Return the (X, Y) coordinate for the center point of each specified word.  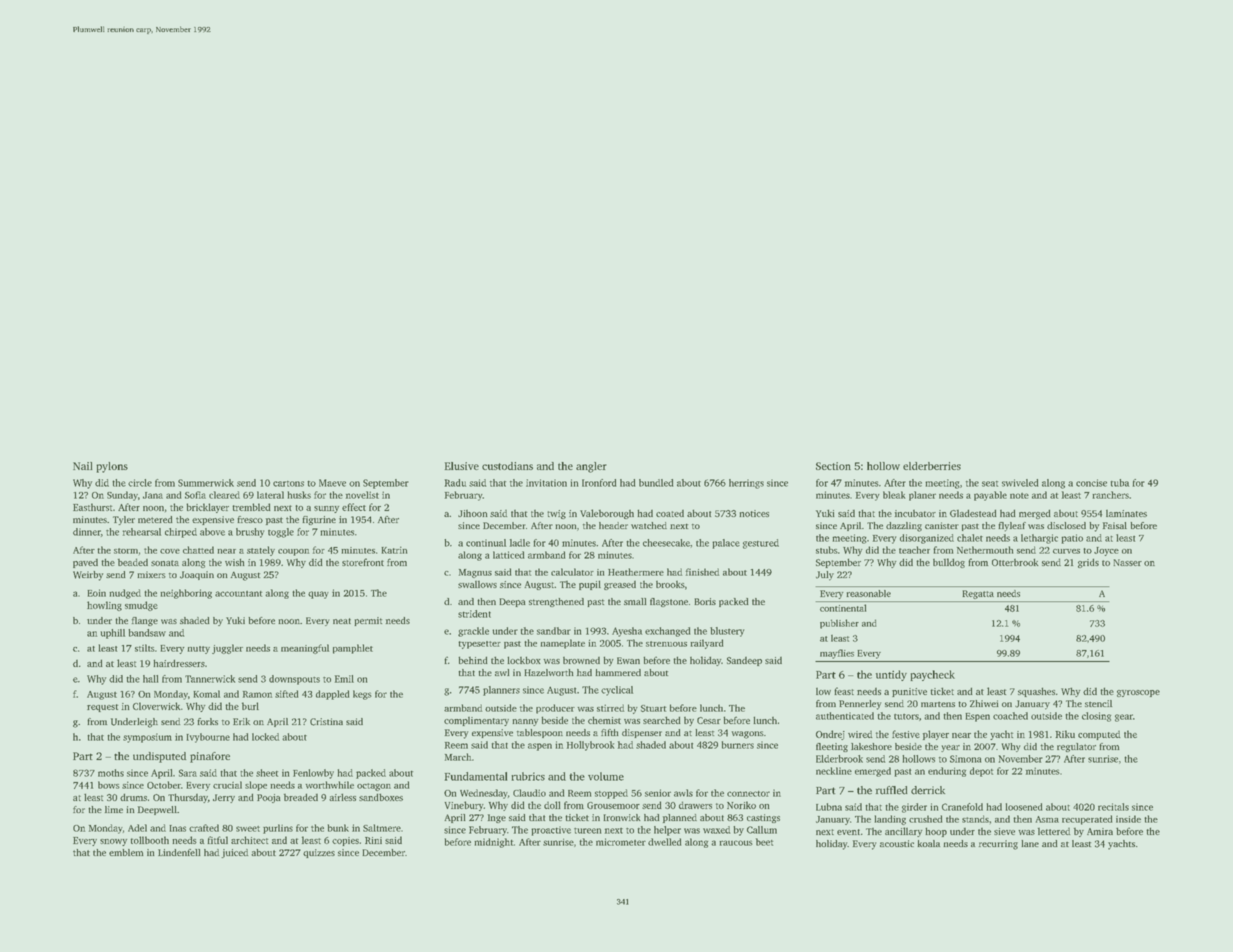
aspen (540, 747)
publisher (839, 624)
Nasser (1127, 562)
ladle (520, 543)
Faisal (1115, 525)
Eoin (96, 593)
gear (1124, 718)
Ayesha (627, 632)
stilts (145, 648)
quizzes (319, 853)
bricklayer (207, 508)
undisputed (159, 757)
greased (620, 585)
